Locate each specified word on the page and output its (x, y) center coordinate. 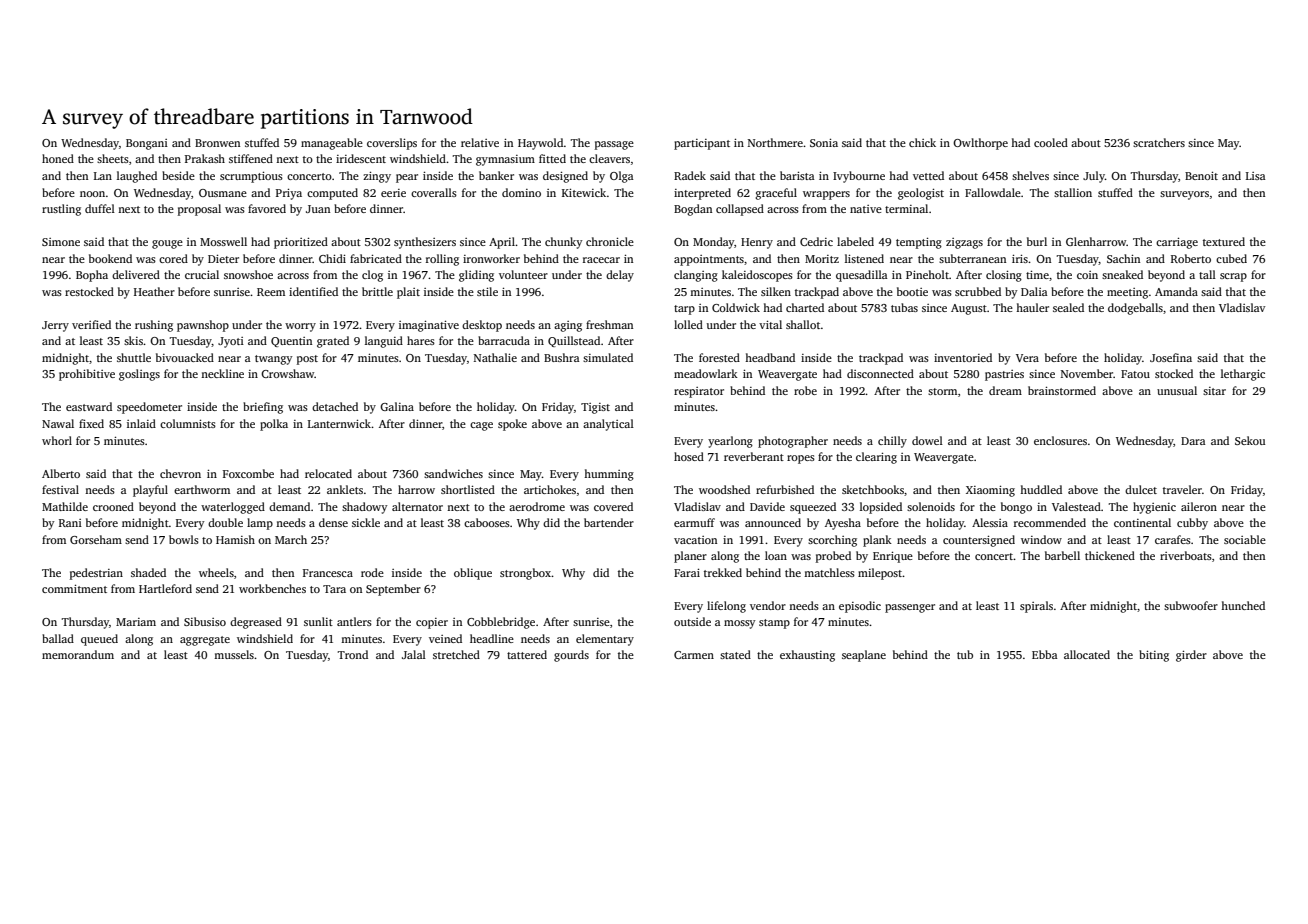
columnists (188, 423)
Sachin (1123, 258)
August (969, 309)
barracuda (504, 340)
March (291, 539)
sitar (1214, 391)
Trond (353, 654)
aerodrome (537, 506)
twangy (274, 360)
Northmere (775, 142)
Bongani (147, 144)
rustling (61, 210)
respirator (699, 392)
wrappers (826, 195)
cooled (1051, 142)
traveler (1182, 489)
